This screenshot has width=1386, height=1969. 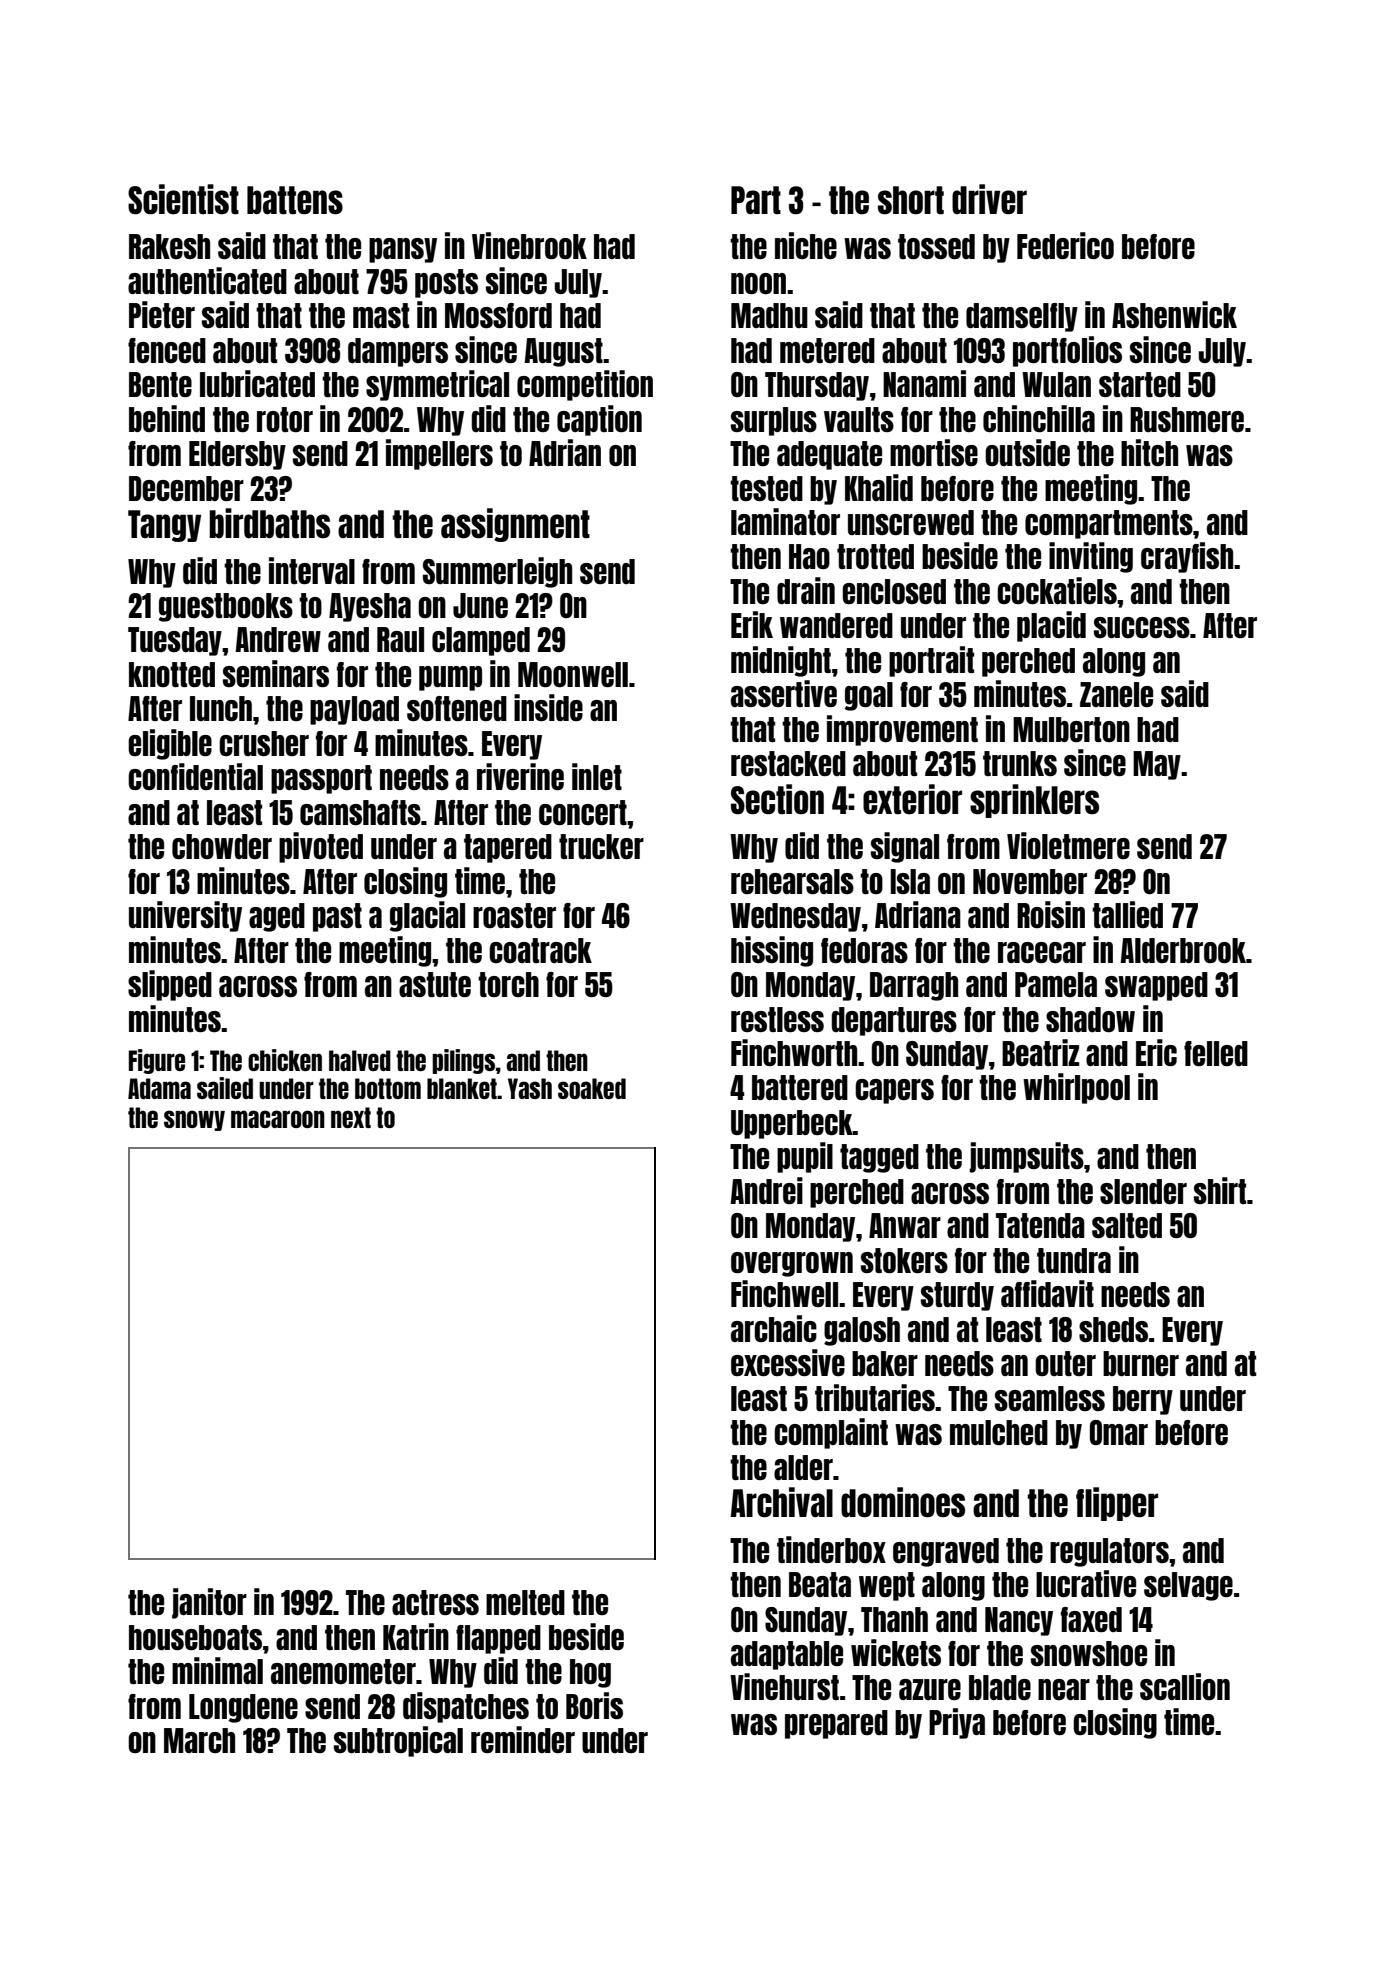 I want to click on Madhu, so click(x=769, y=315).
